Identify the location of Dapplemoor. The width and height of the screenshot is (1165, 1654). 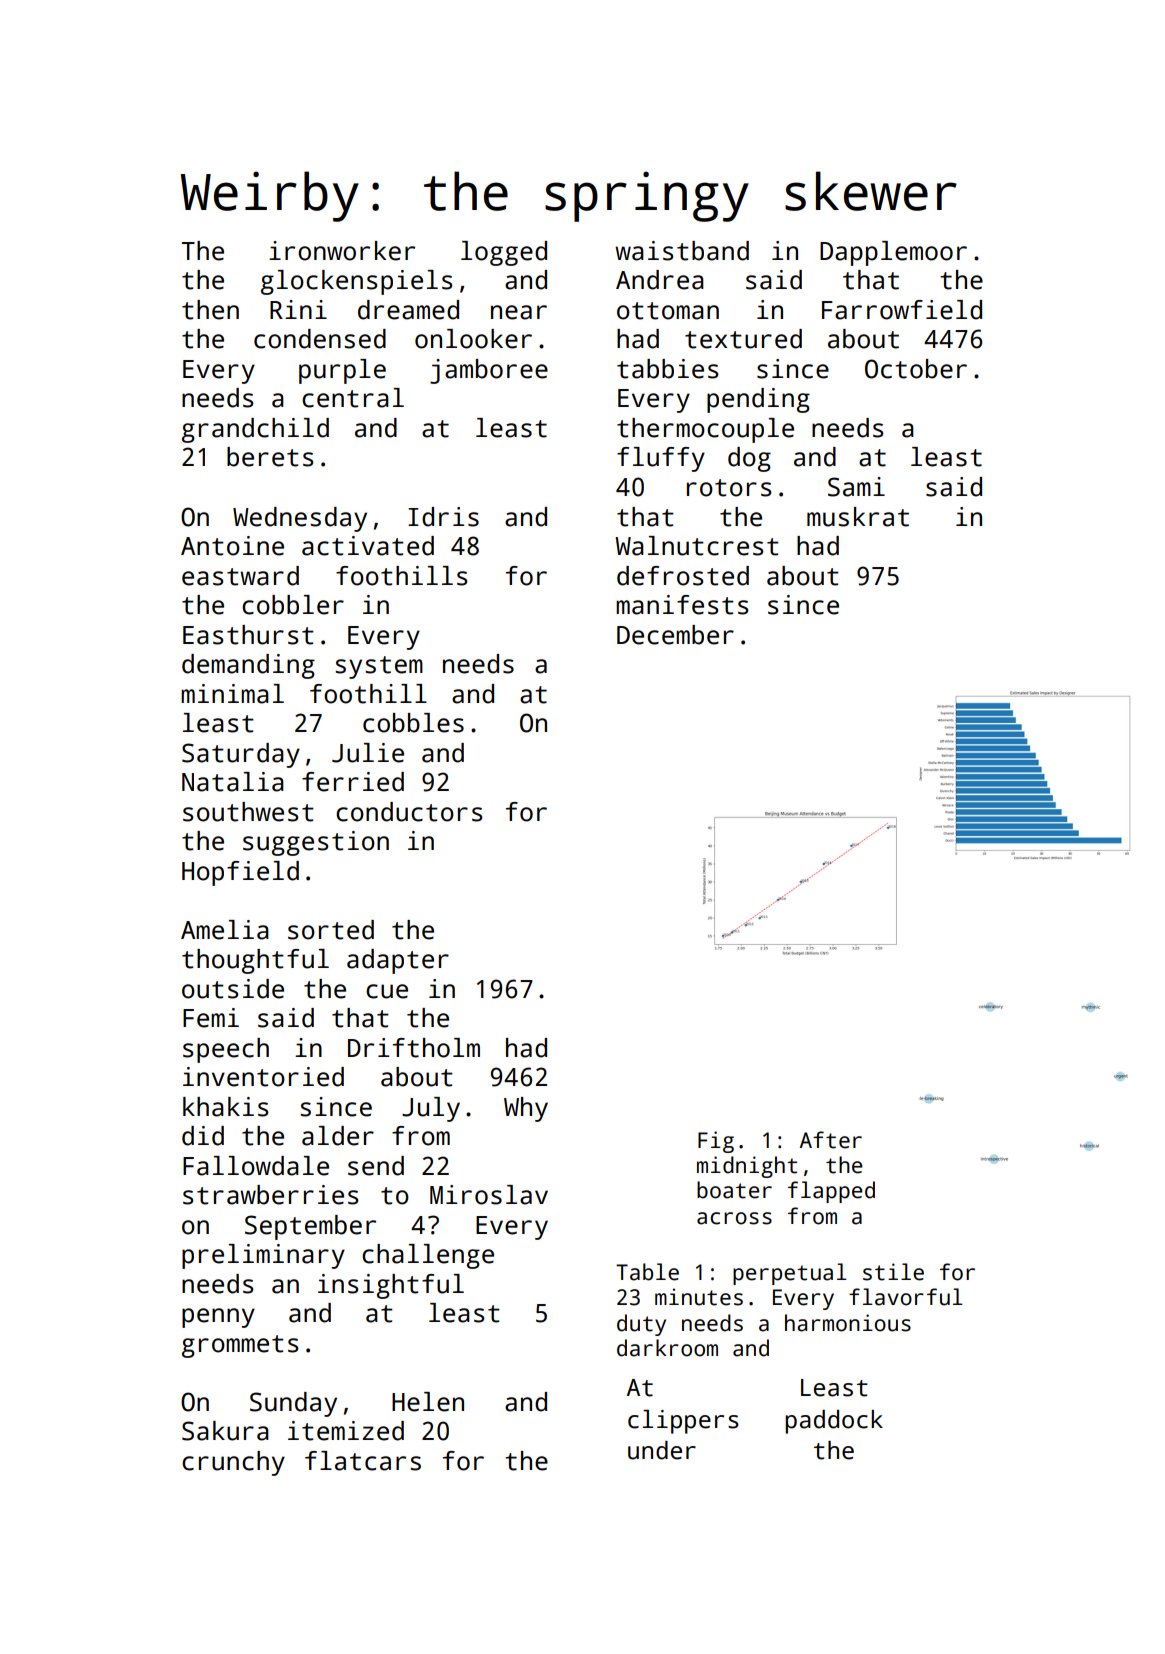
(893, 253).
